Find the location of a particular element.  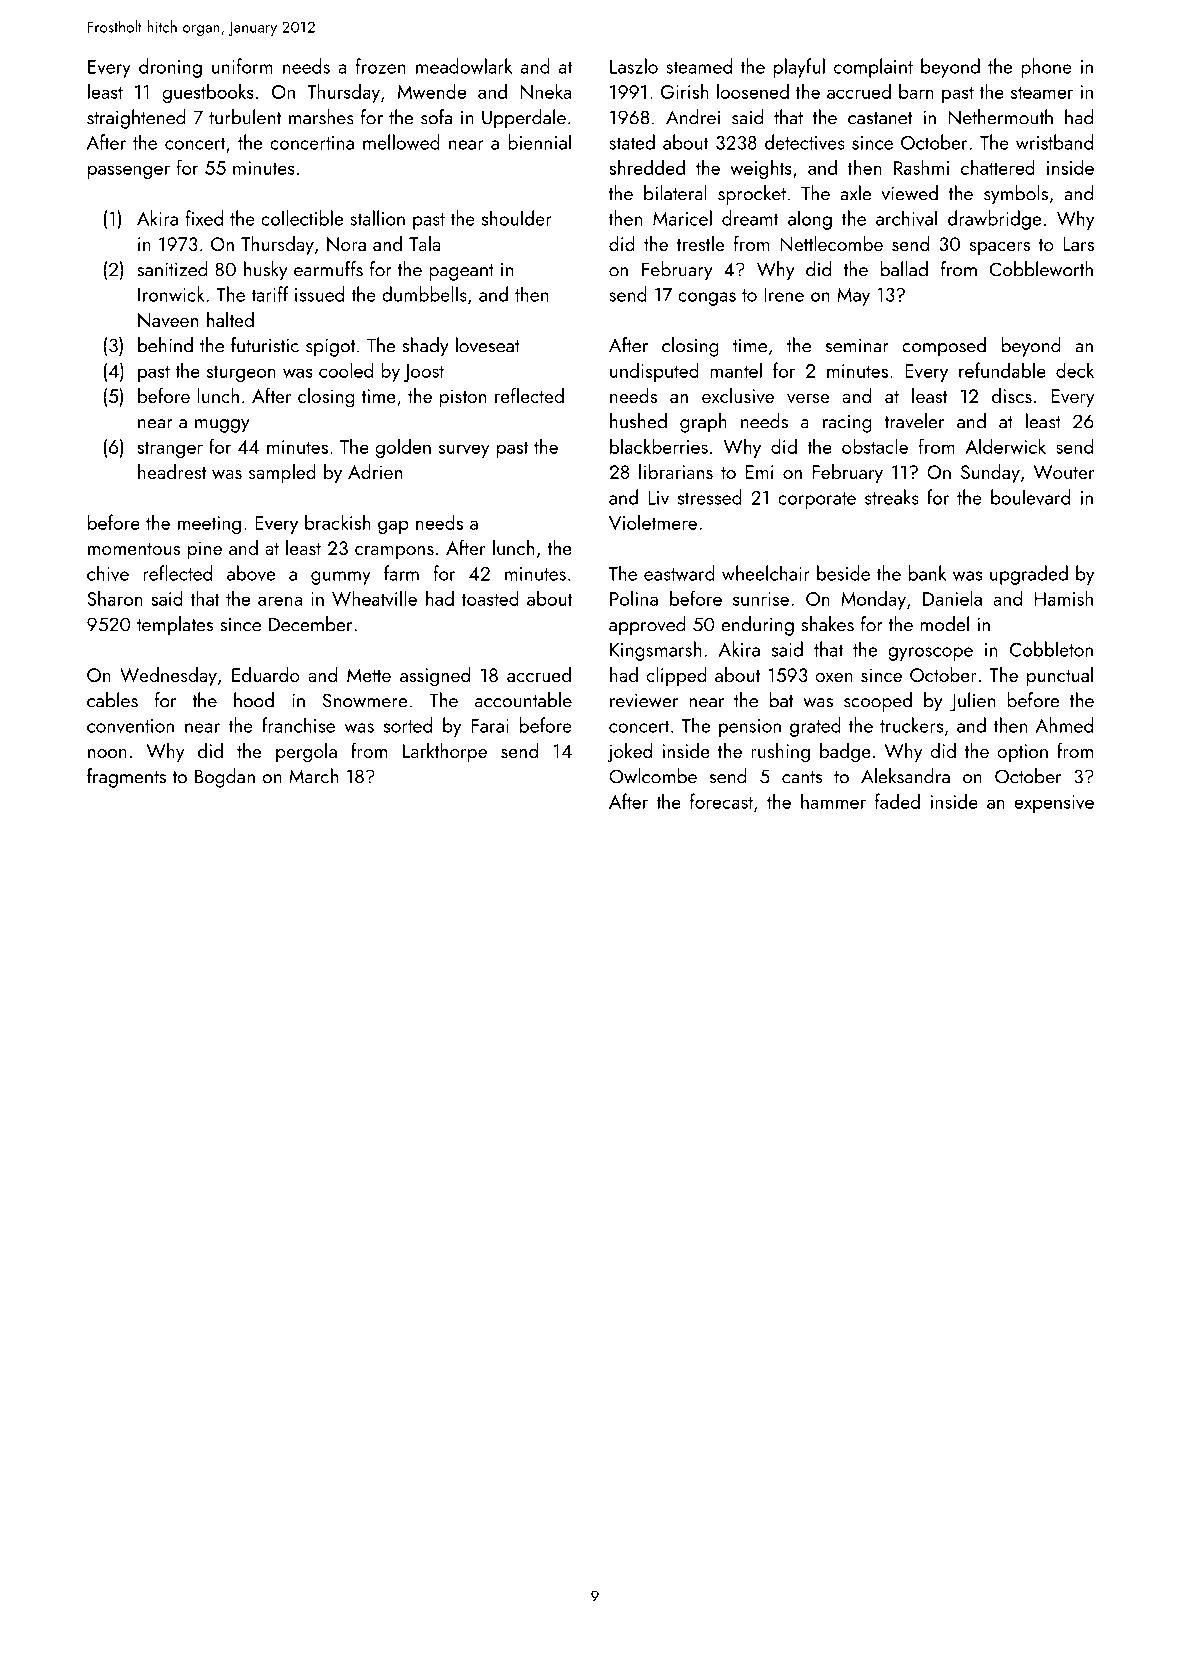

ballad is located at coordinates (904, 269).
